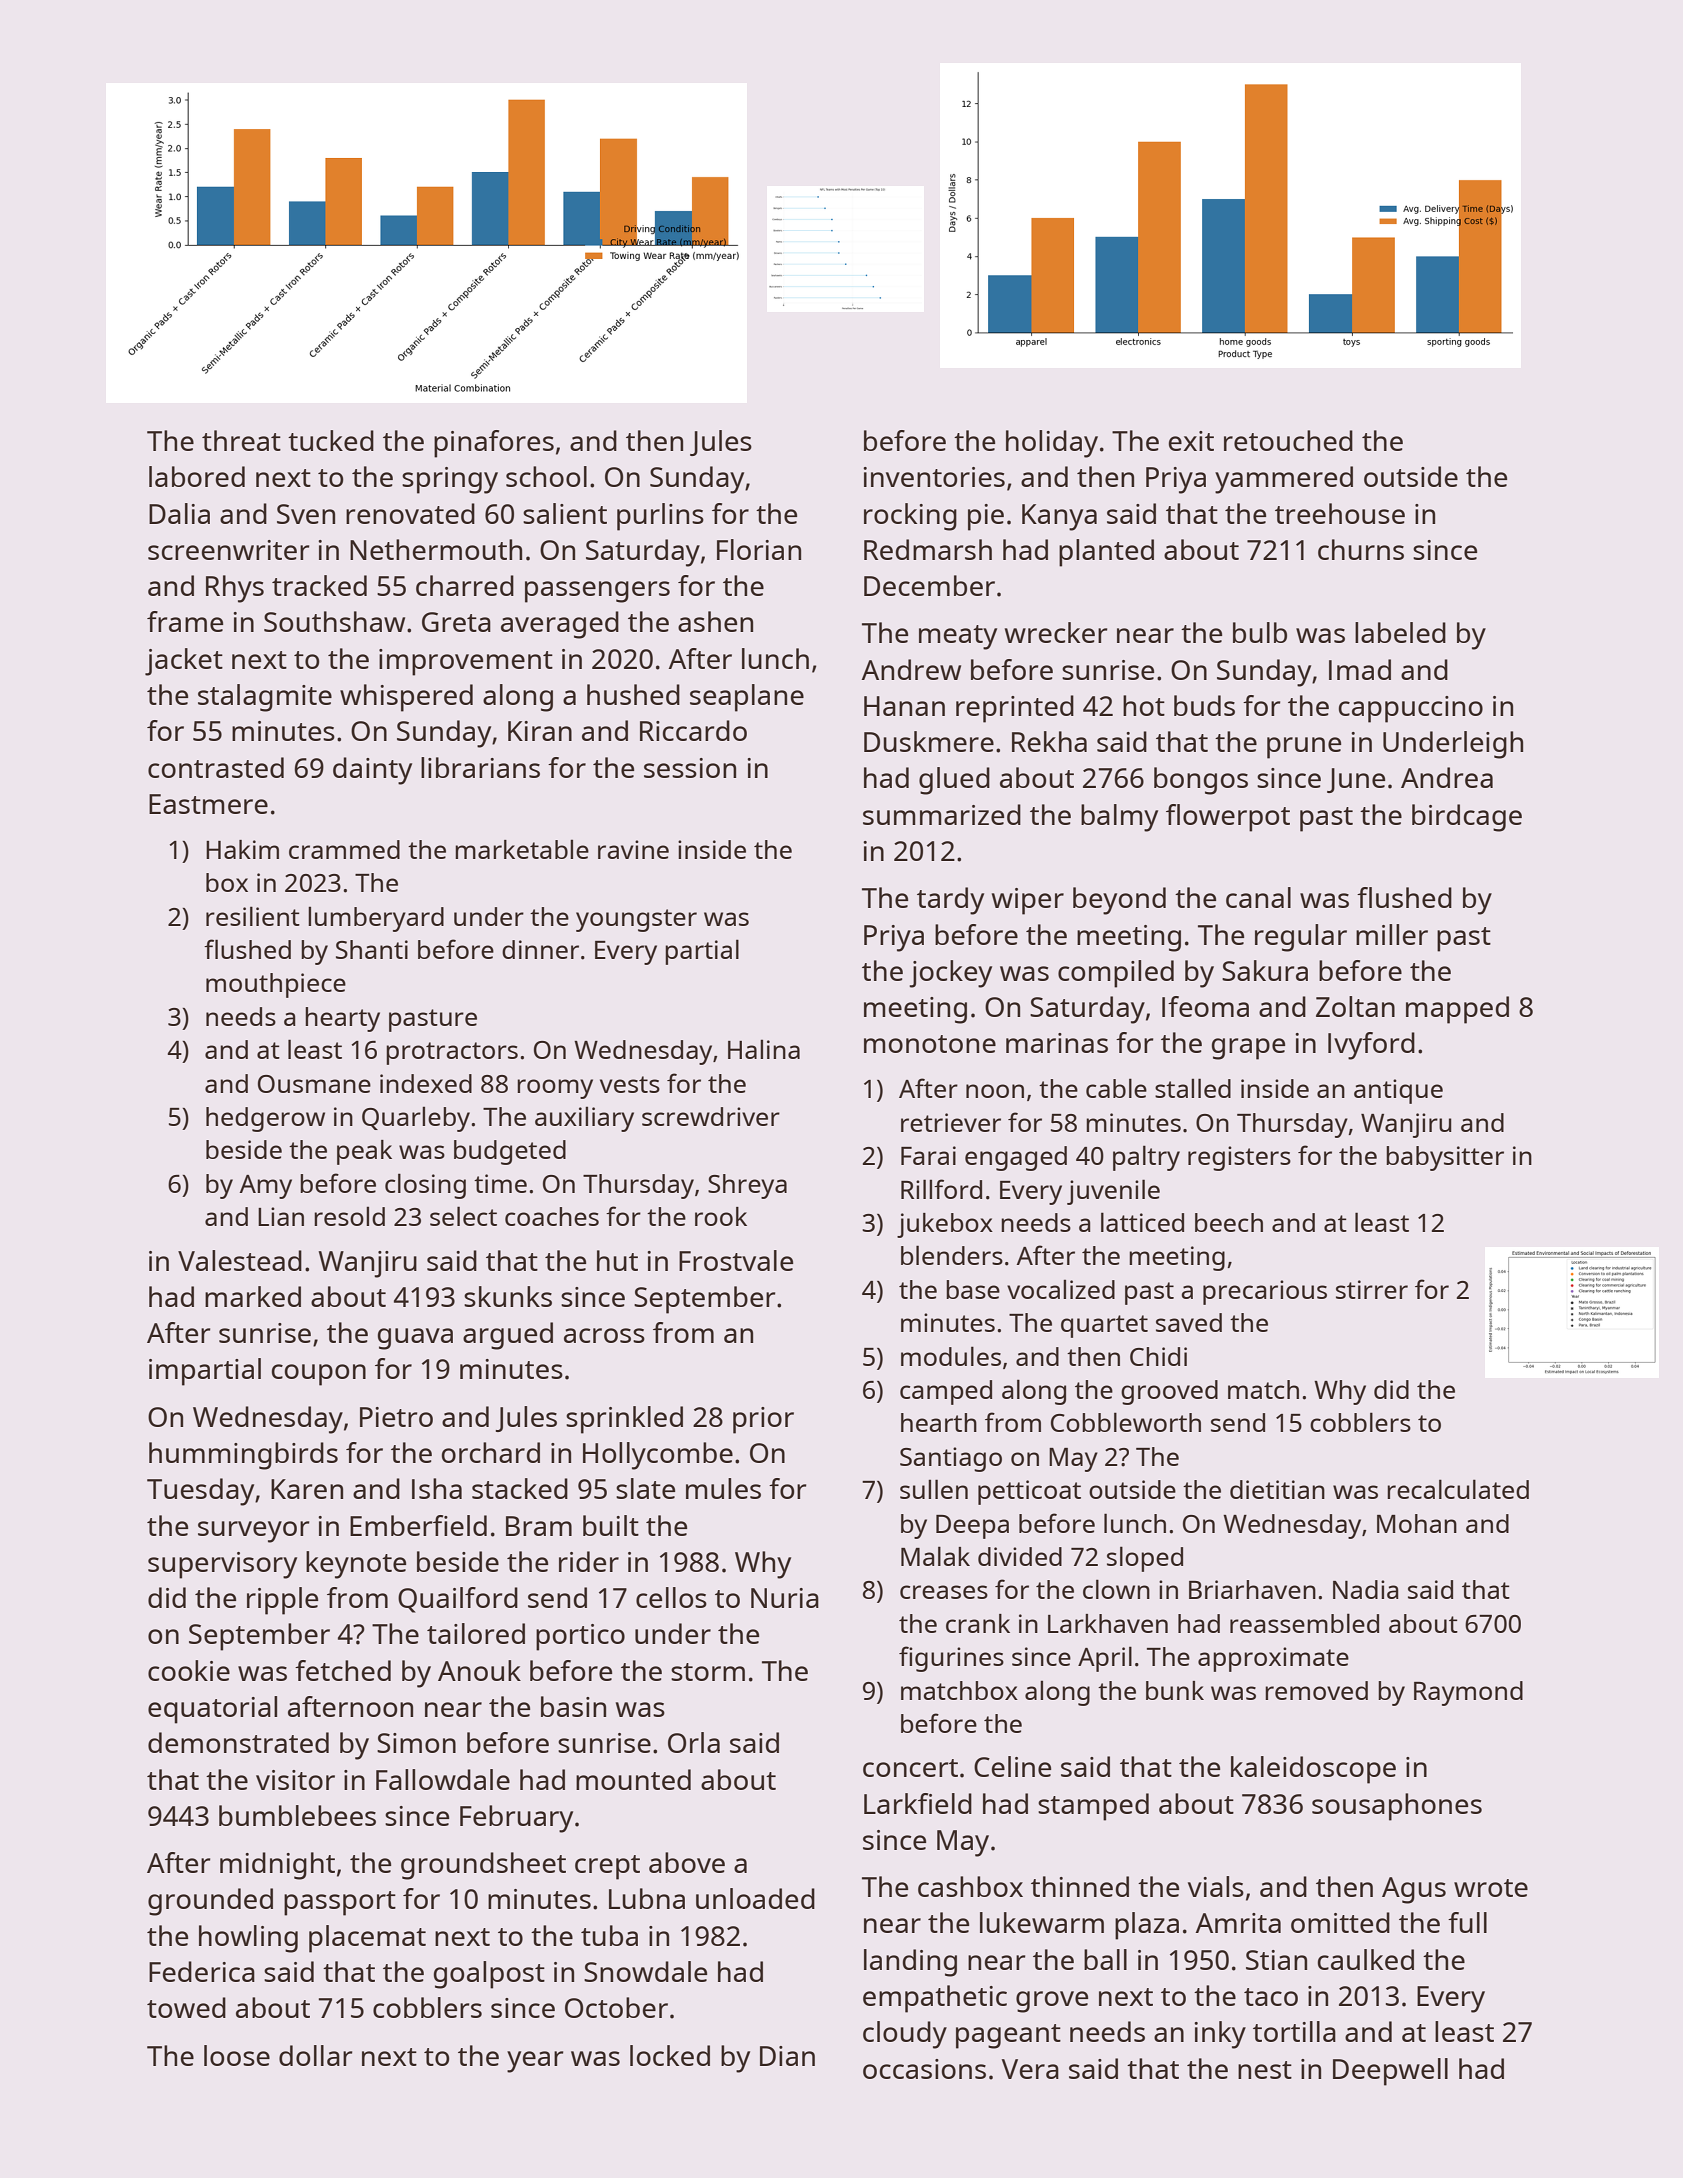 The width and height of the screenshot is (1683, 2178). Describe the element at coordinates (1028, 901) in the screenshot. I see `wiper` at that location.
